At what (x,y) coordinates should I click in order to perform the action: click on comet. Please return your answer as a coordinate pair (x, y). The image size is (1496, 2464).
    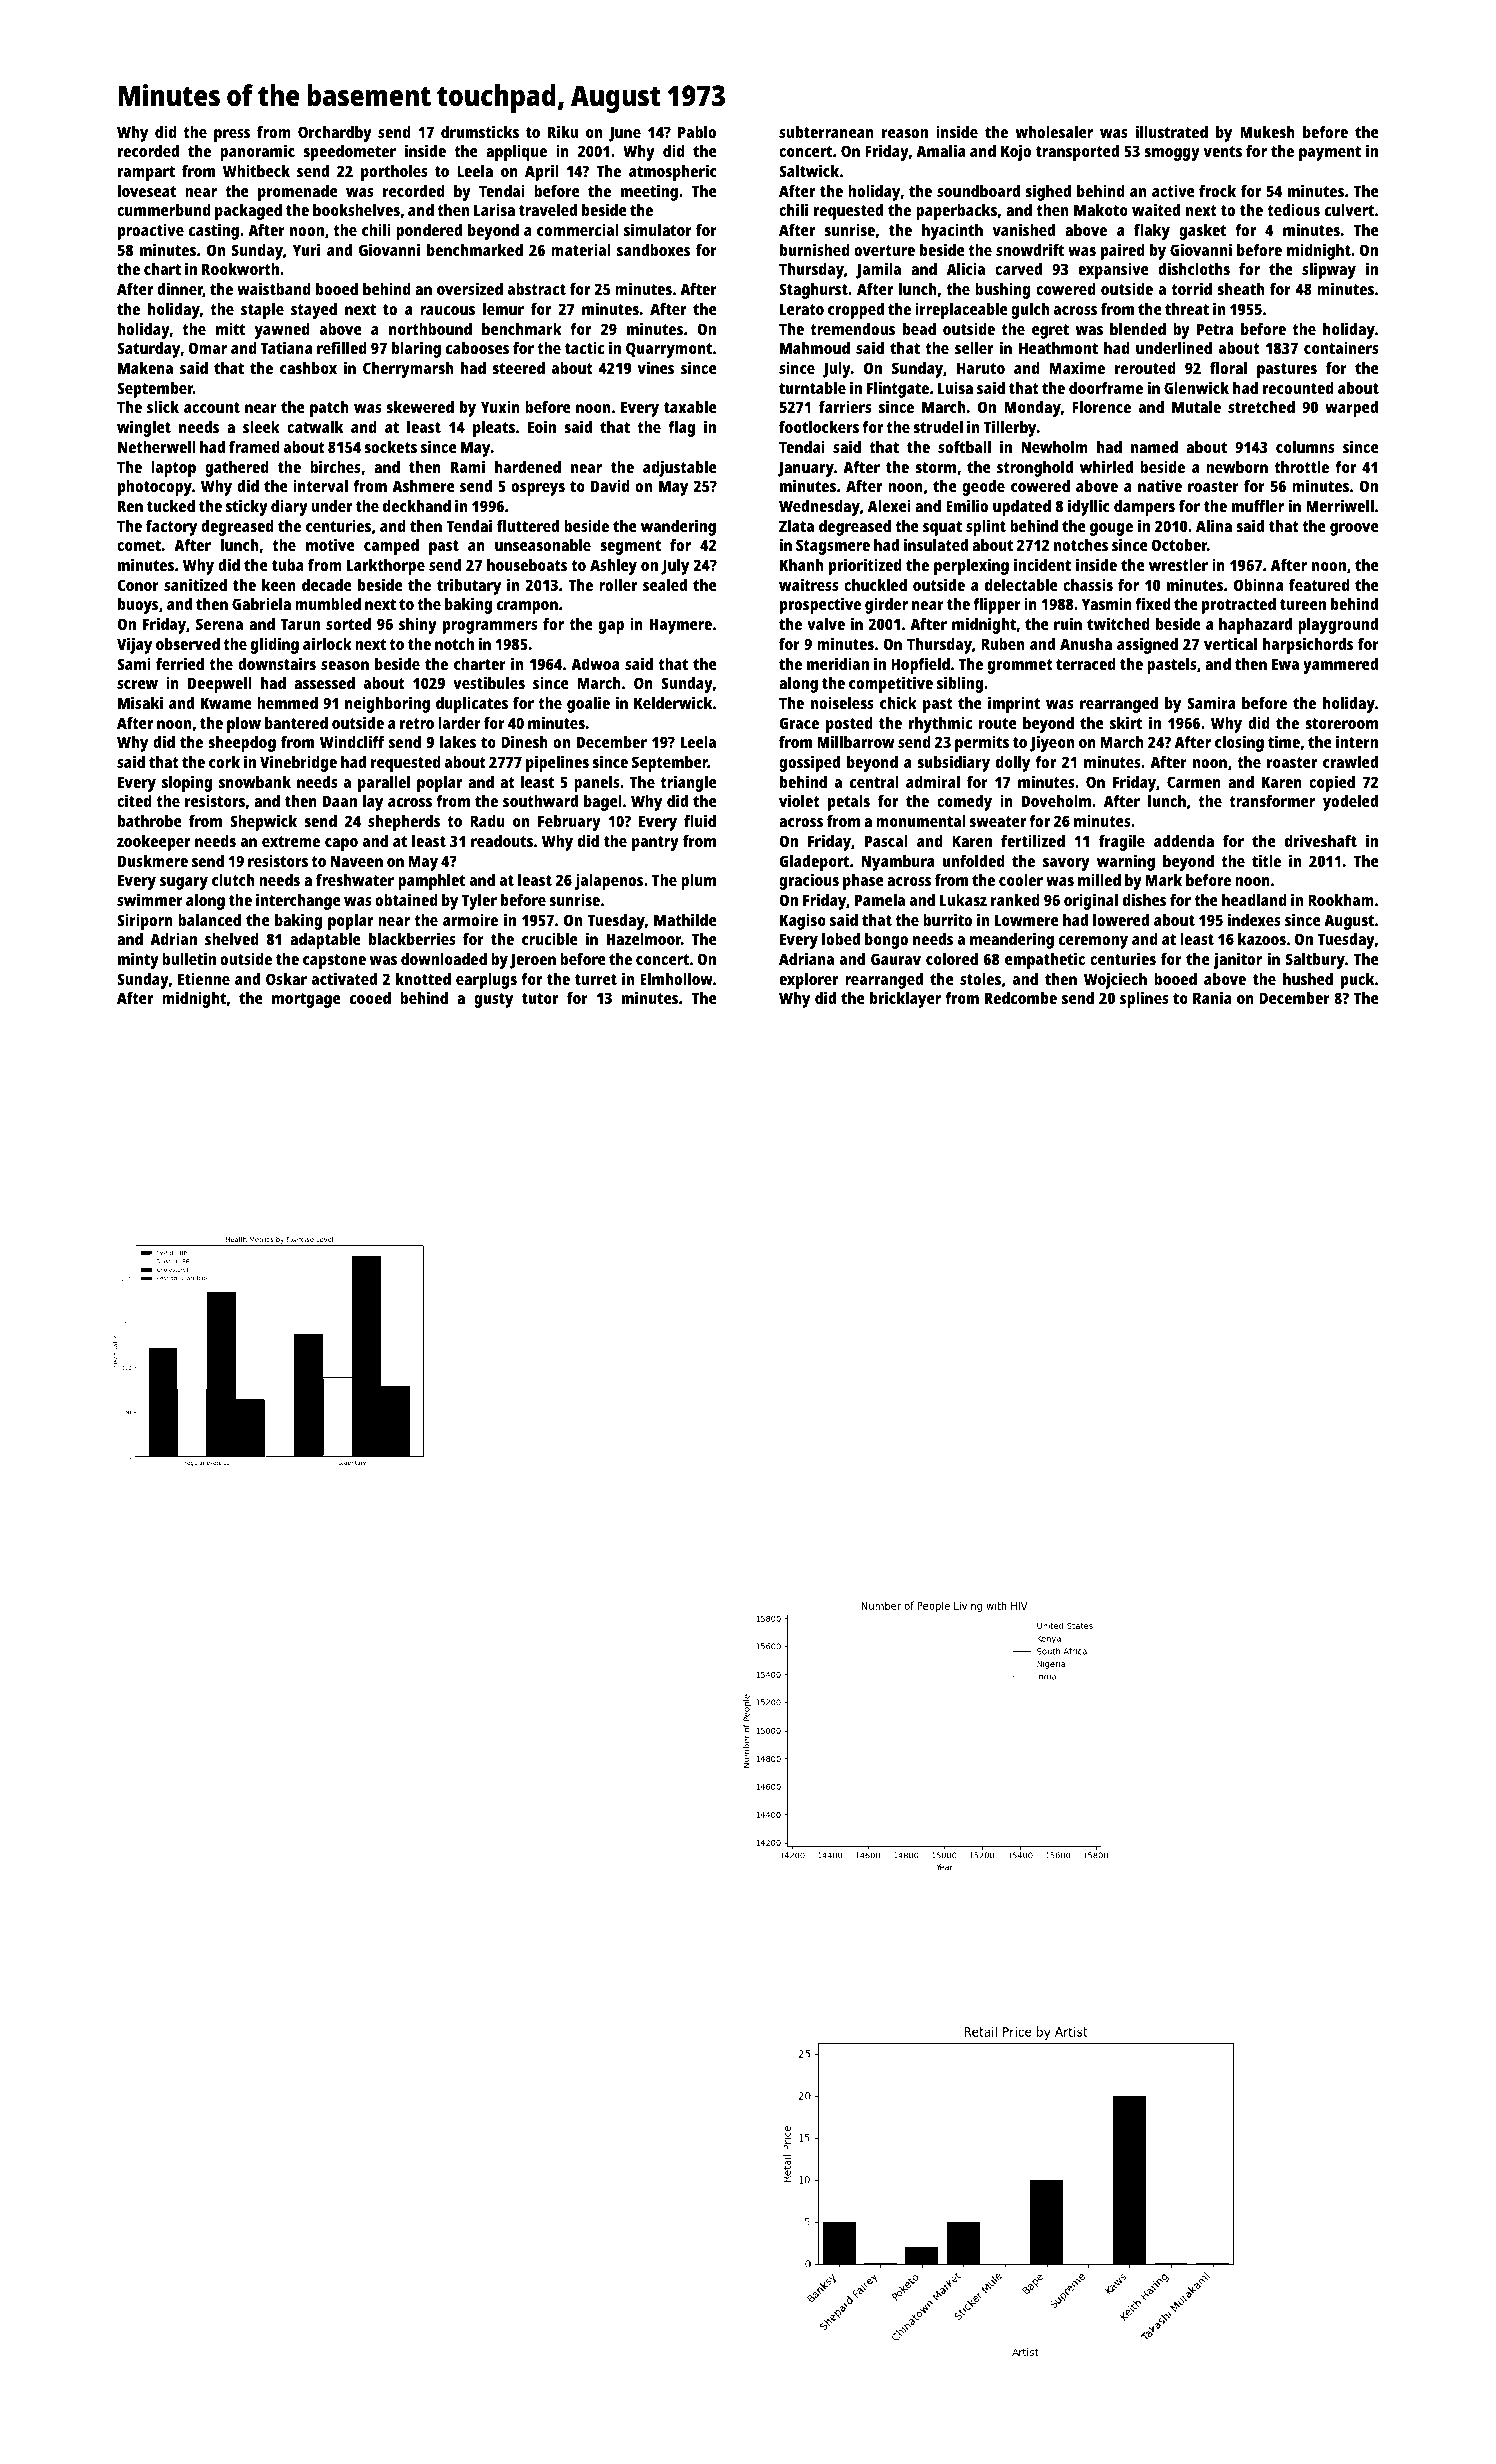
    Looking at the image, I should click on (139, 545).
